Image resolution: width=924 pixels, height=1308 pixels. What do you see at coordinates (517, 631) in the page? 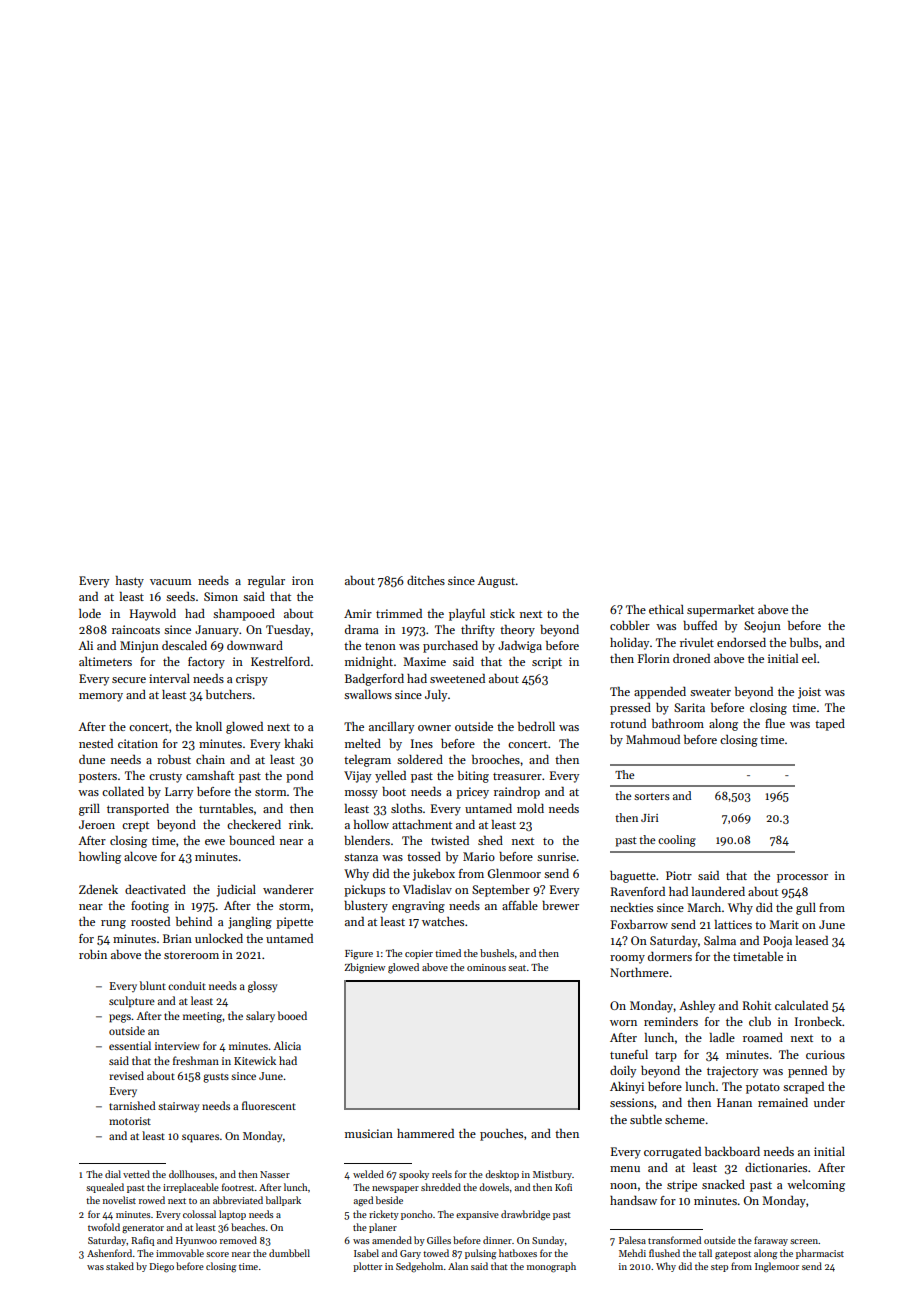
I see `theory` at bounding box center [517, 631].
